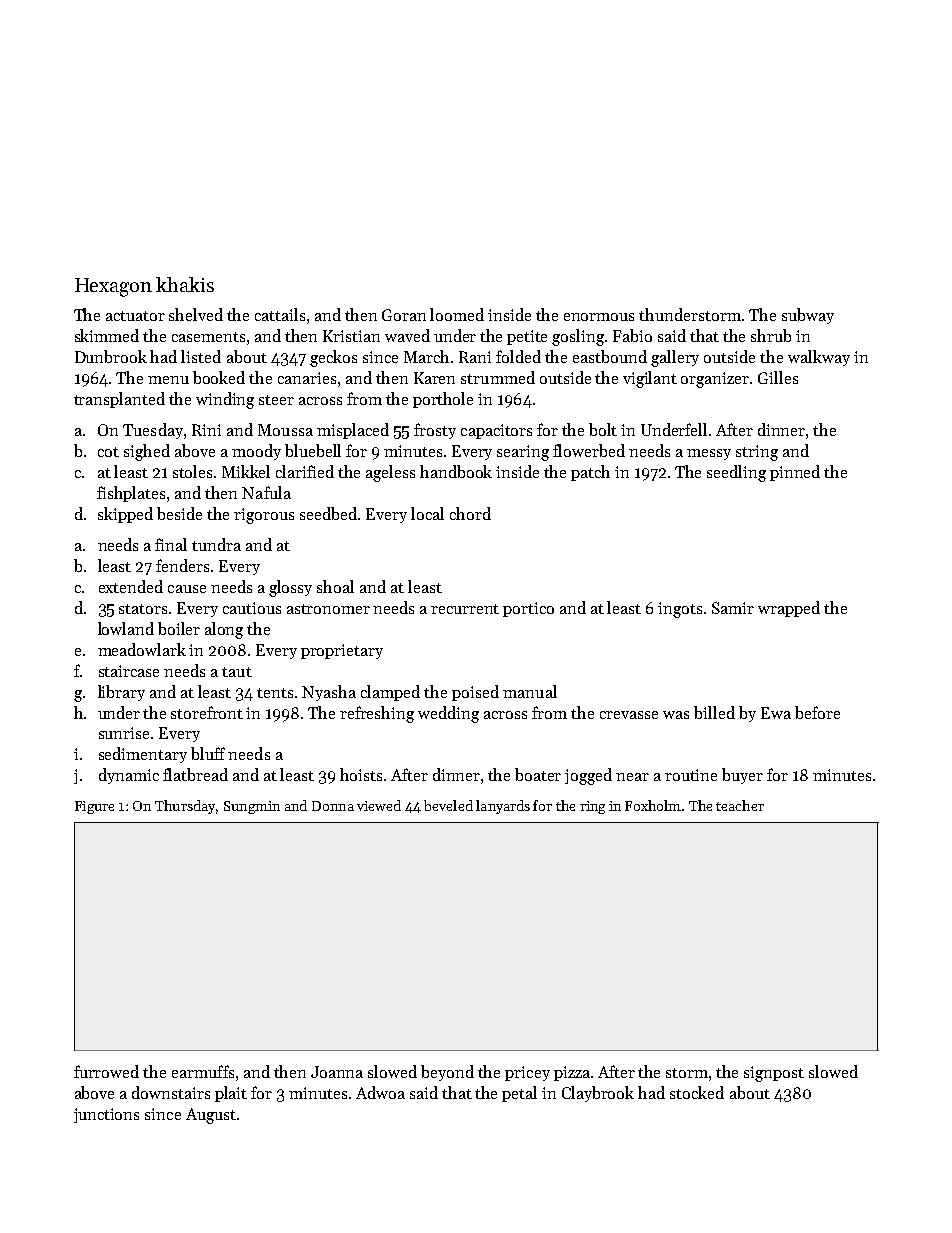 The width and height of the page is (952, 1233). Describe the element at coordinates (774, 1074) in the page. I see `signpost` at that location.
